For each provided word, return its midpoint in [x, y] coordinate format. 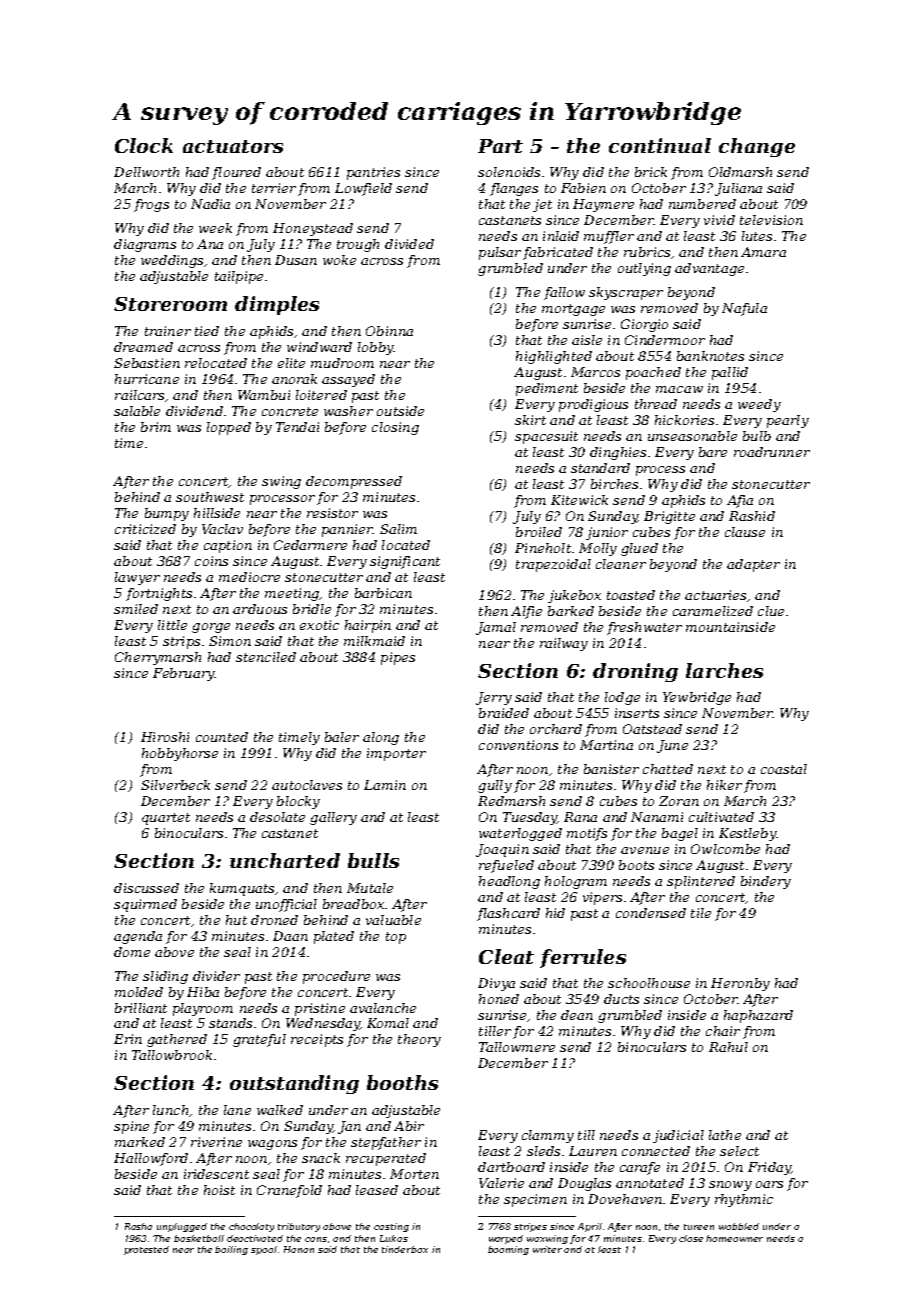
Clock [144, 145]
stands [230, 1023]
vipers [602, 898]
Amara [763, 252]
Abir [409, 1126]
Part [500, 146]
